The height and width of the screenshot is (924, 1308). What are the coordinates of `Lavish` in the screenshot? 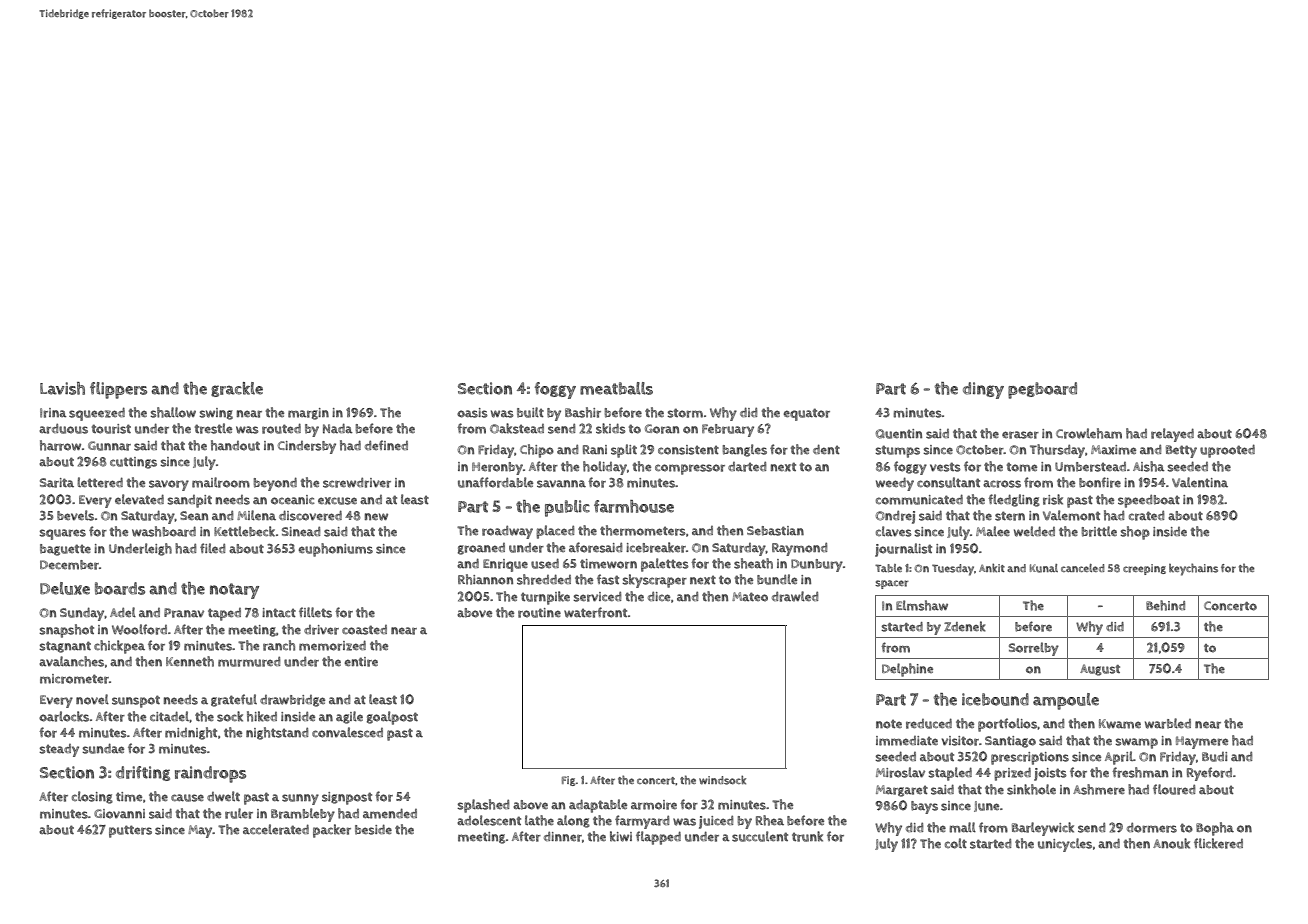 It's located at (62, 388).
